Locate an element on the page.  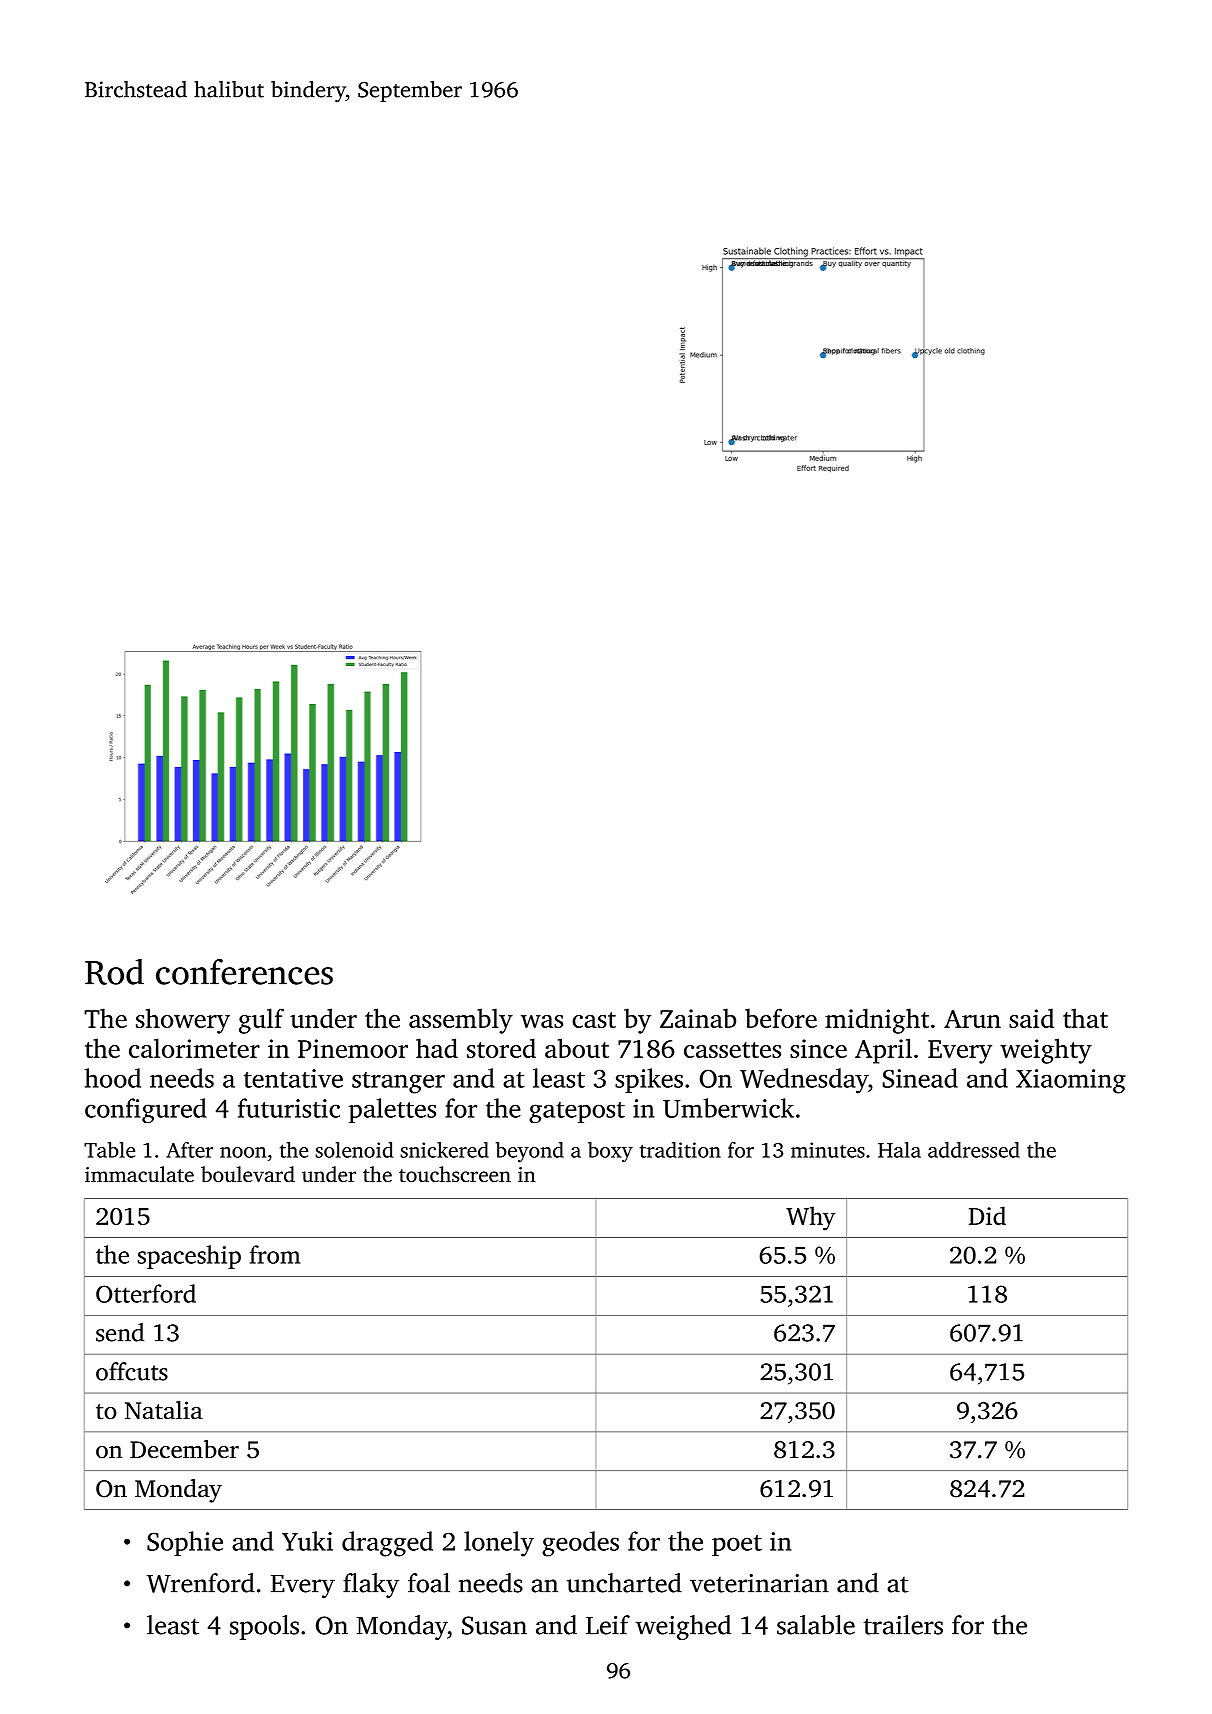
from is located at coordinates (275, 1254).
